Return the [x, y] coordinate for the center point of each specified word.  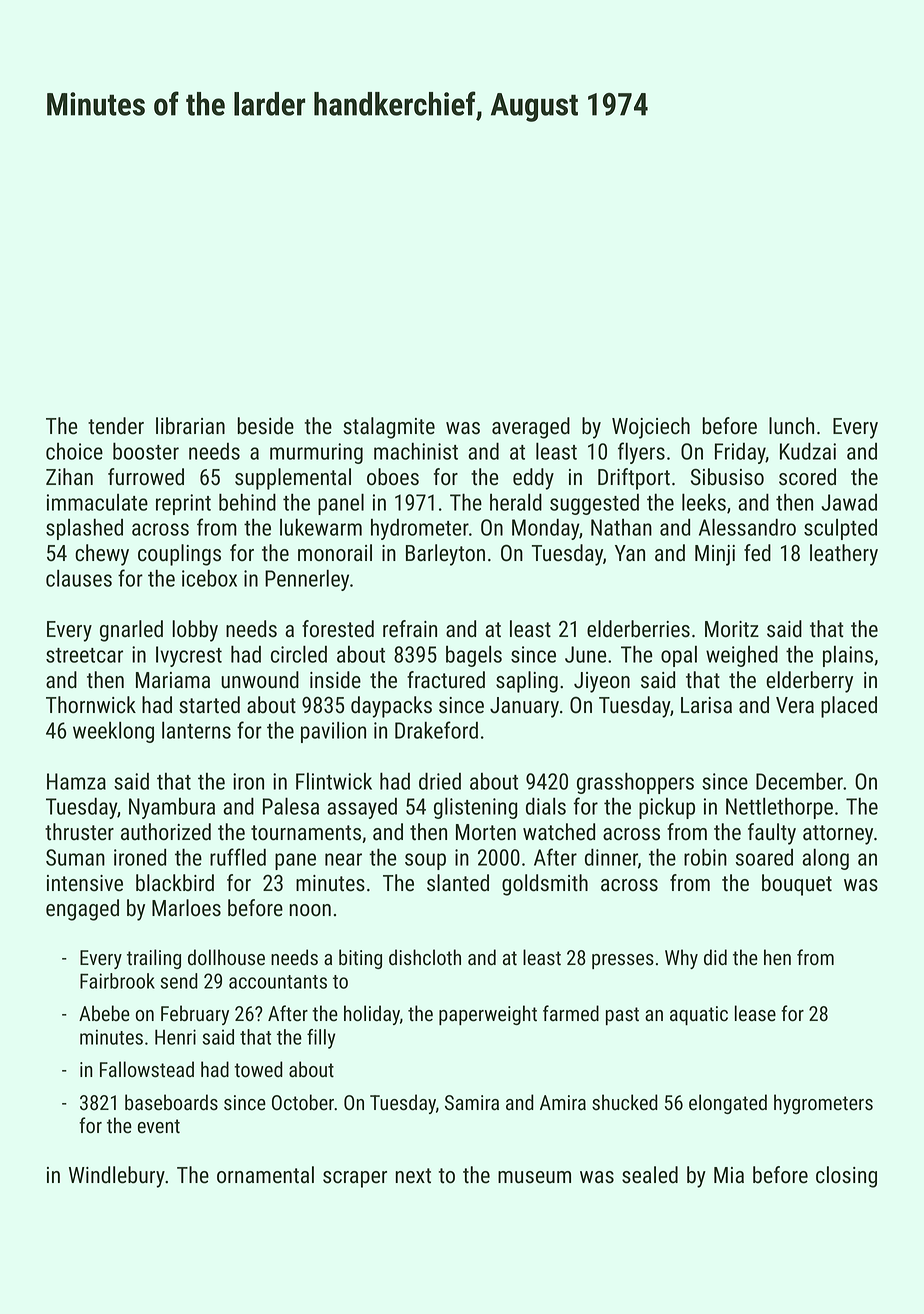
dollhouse [226, 957]
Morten [486, 832]
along [825, 859]
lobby [195, 631]
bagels [474, 656]
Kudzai [808, 451]
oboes [393, 477]
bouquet [797, 885]
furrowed [146, 477]
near [343, 859]
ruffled [238, 857]
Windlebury [117, 1177]
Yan [630, 553]
